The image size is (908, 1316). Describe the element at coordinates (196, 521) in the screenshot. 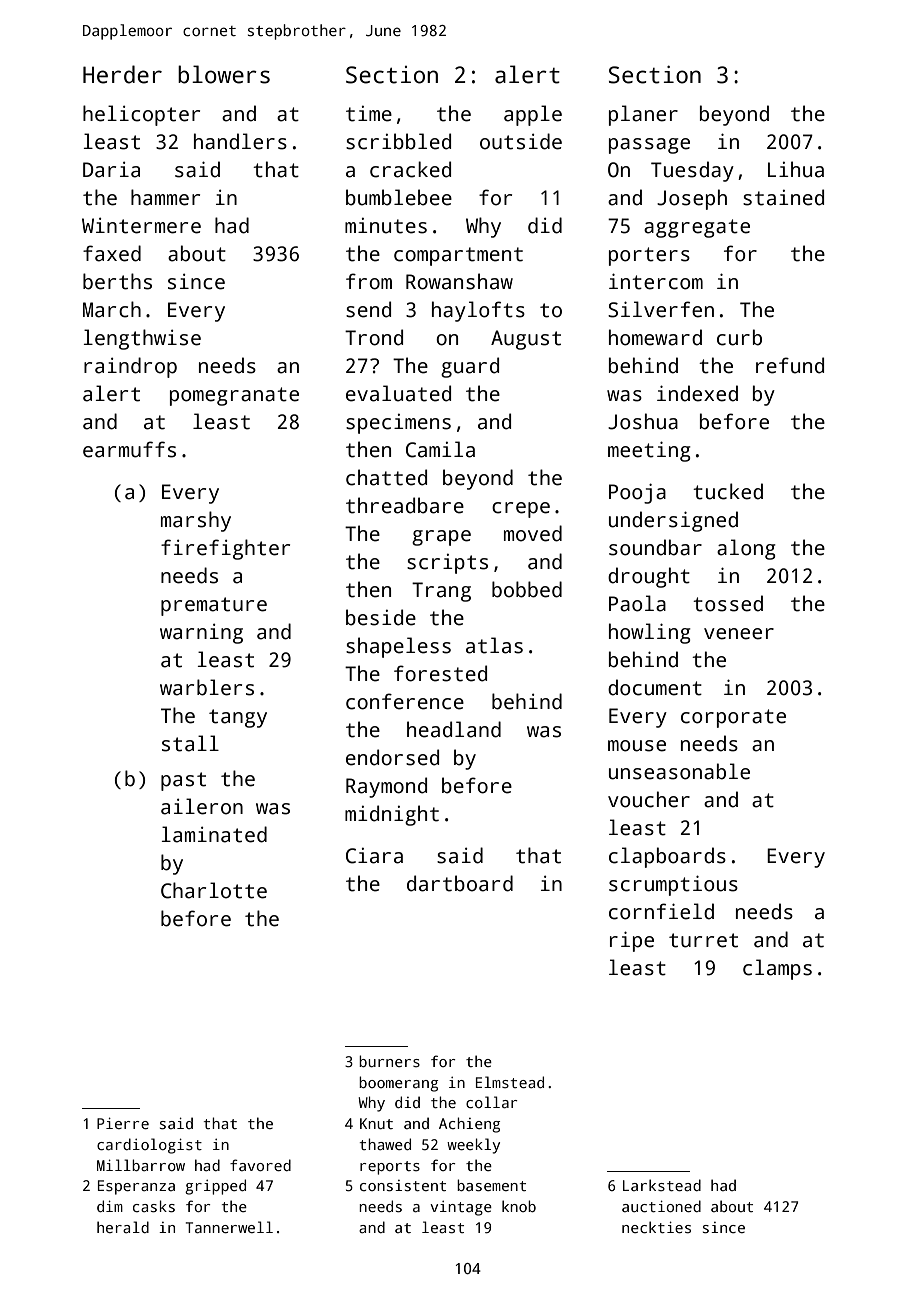

I see `marshy` at that location.
